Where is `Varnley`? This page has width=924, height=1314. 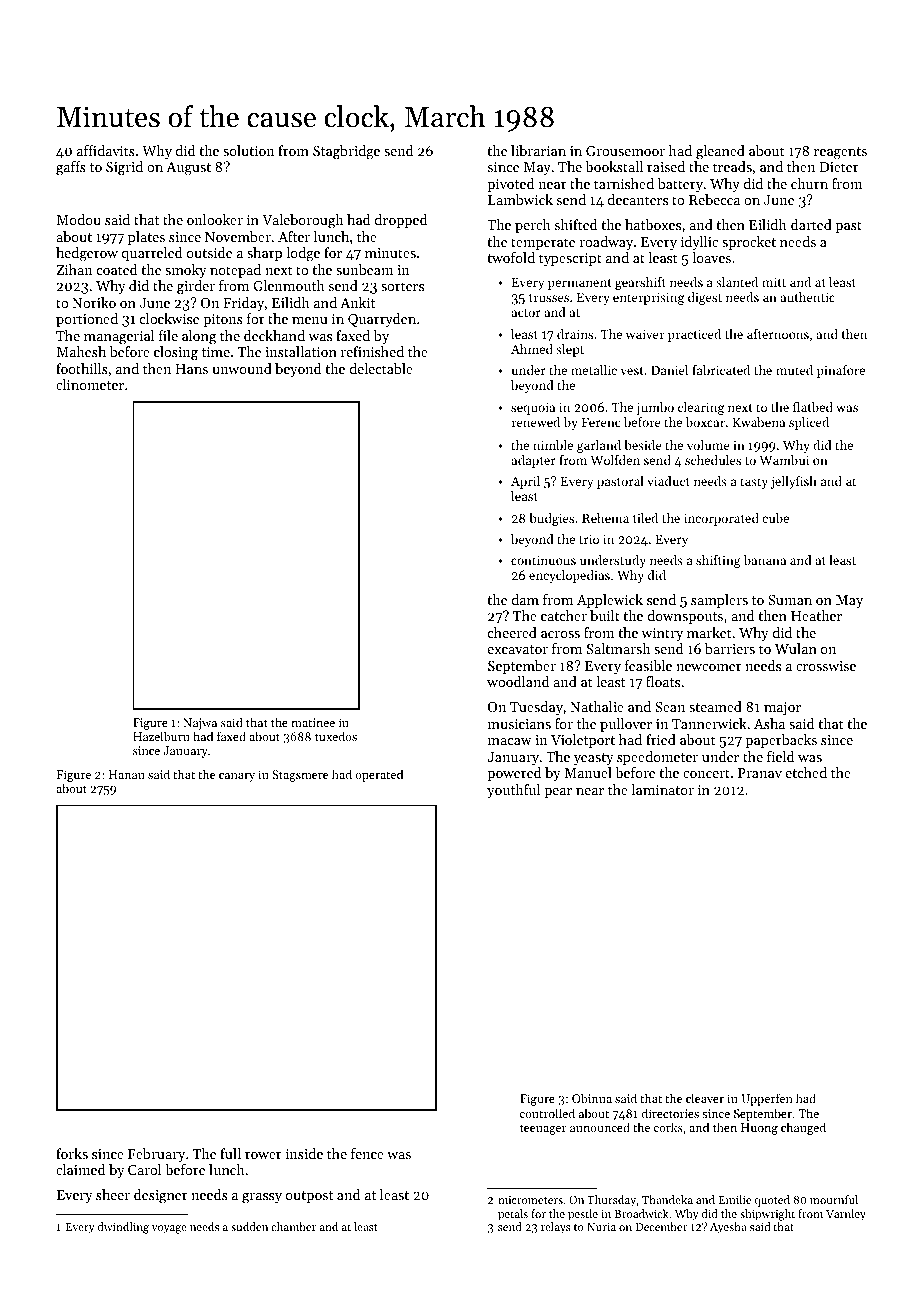 Varnley is located at coordinates (846, 1215).
